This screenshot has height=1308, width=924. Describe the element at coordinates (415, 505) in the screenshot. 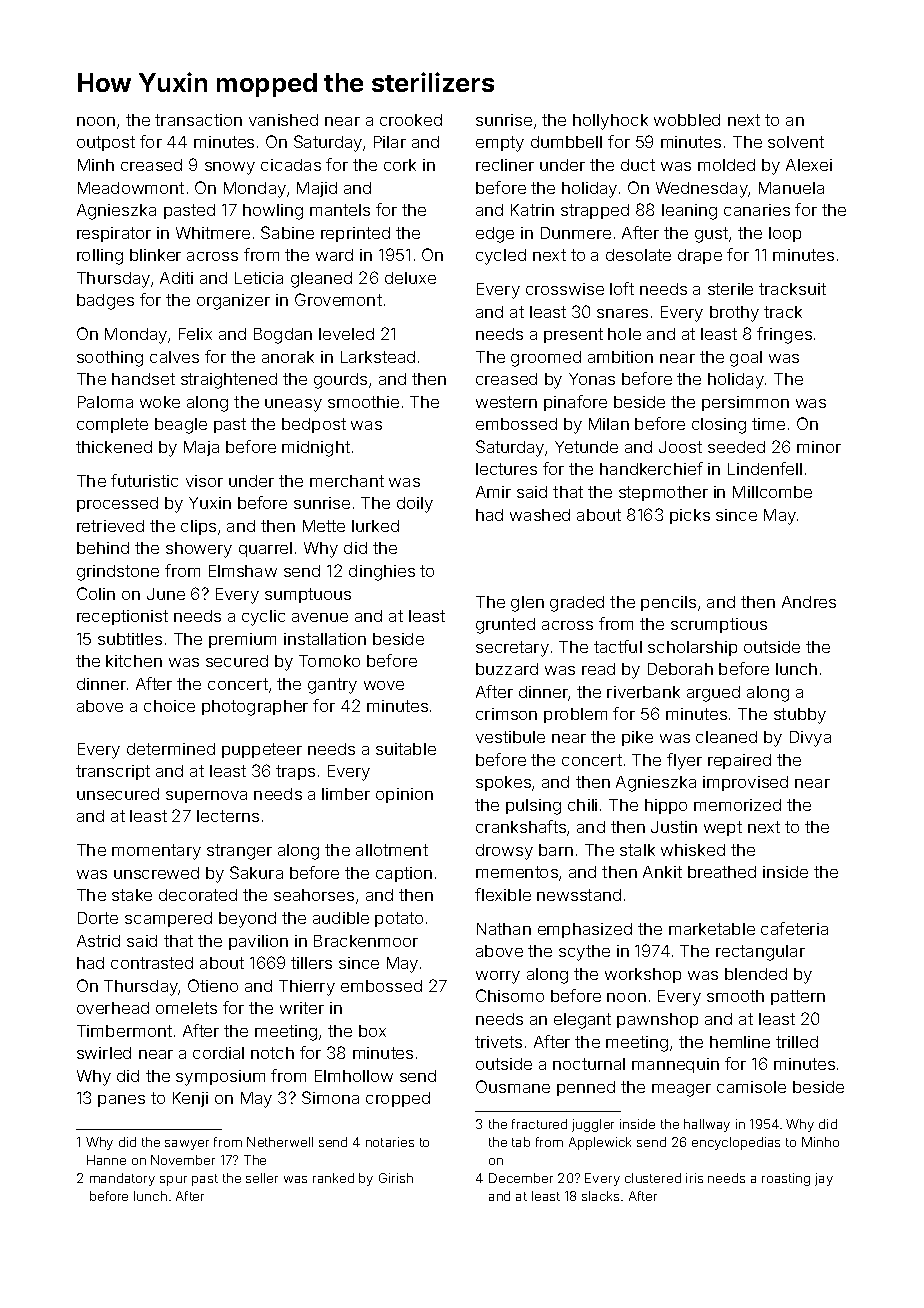

I see `doily` at that location.
